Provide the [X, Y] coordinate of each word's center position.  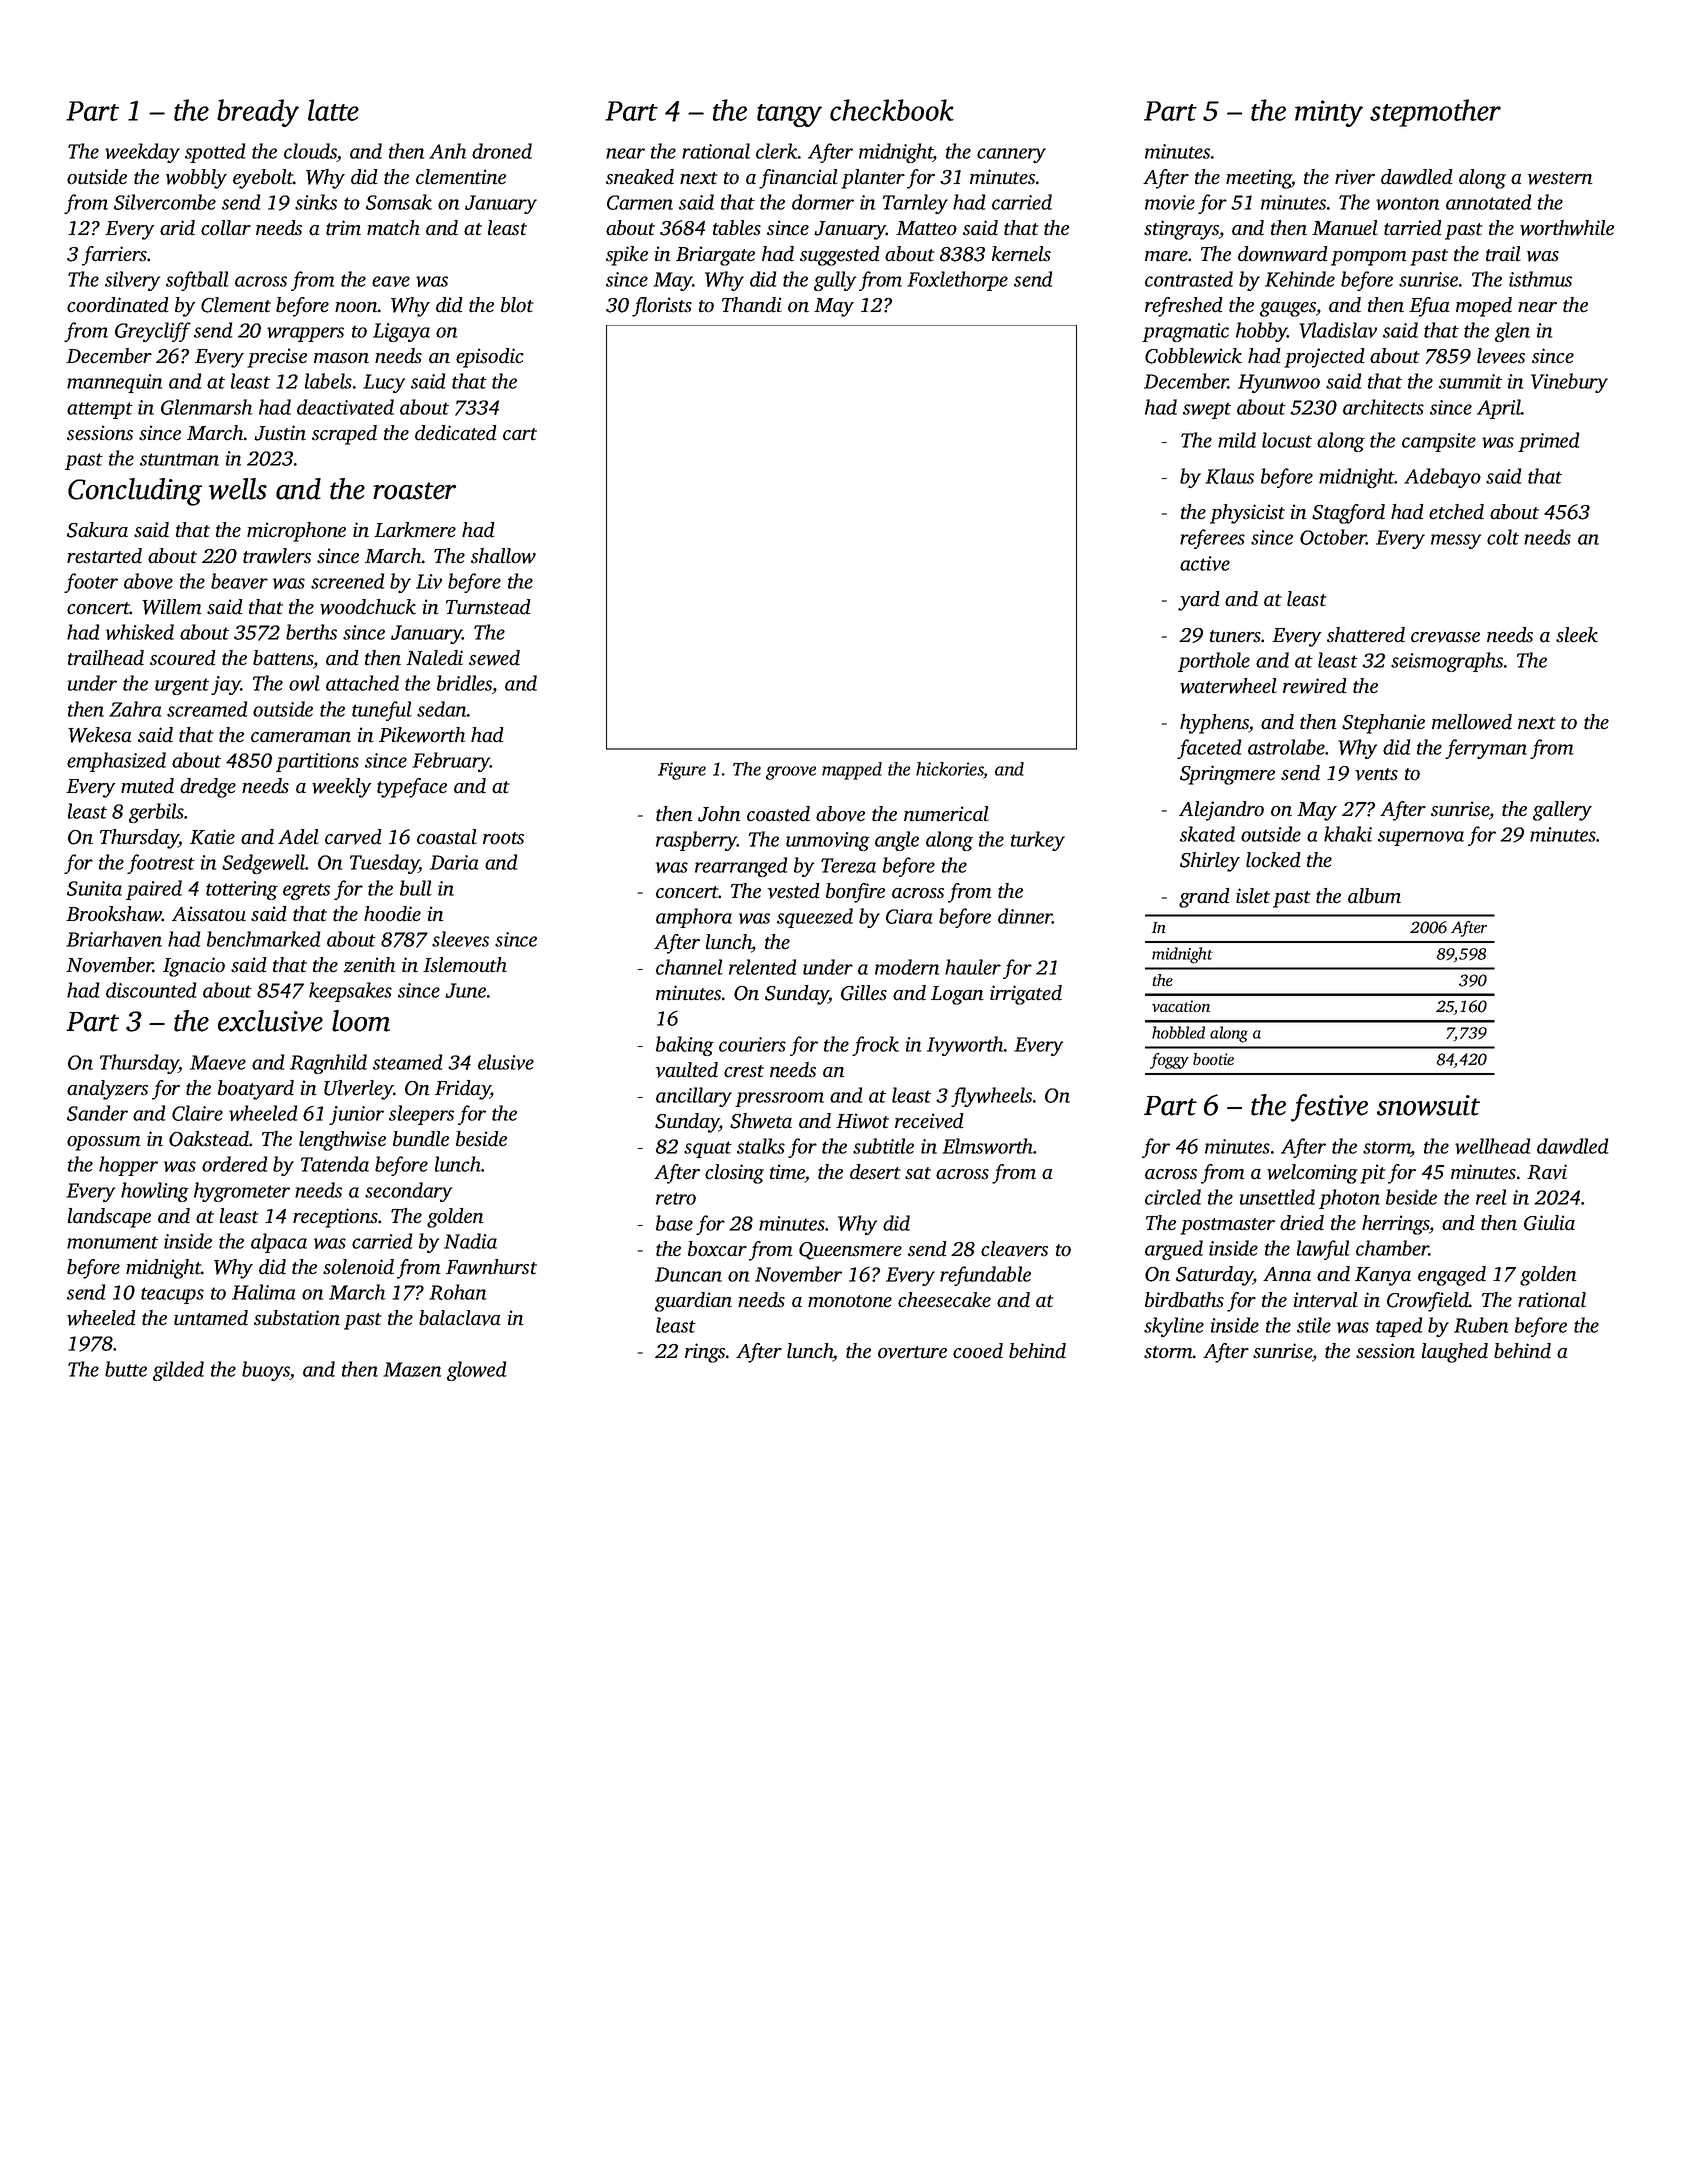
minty [1329, 113]
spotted [215, 153]
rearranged [741, 867]
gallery [1562, 811]
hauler [973, 967]
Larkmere [415, 530]
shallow [503, 556]
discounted [151, 990]
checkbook [892, 110]
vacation [1181, 1006]
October [1333, 537]
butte [126, 1369]
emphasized [116, 762]
